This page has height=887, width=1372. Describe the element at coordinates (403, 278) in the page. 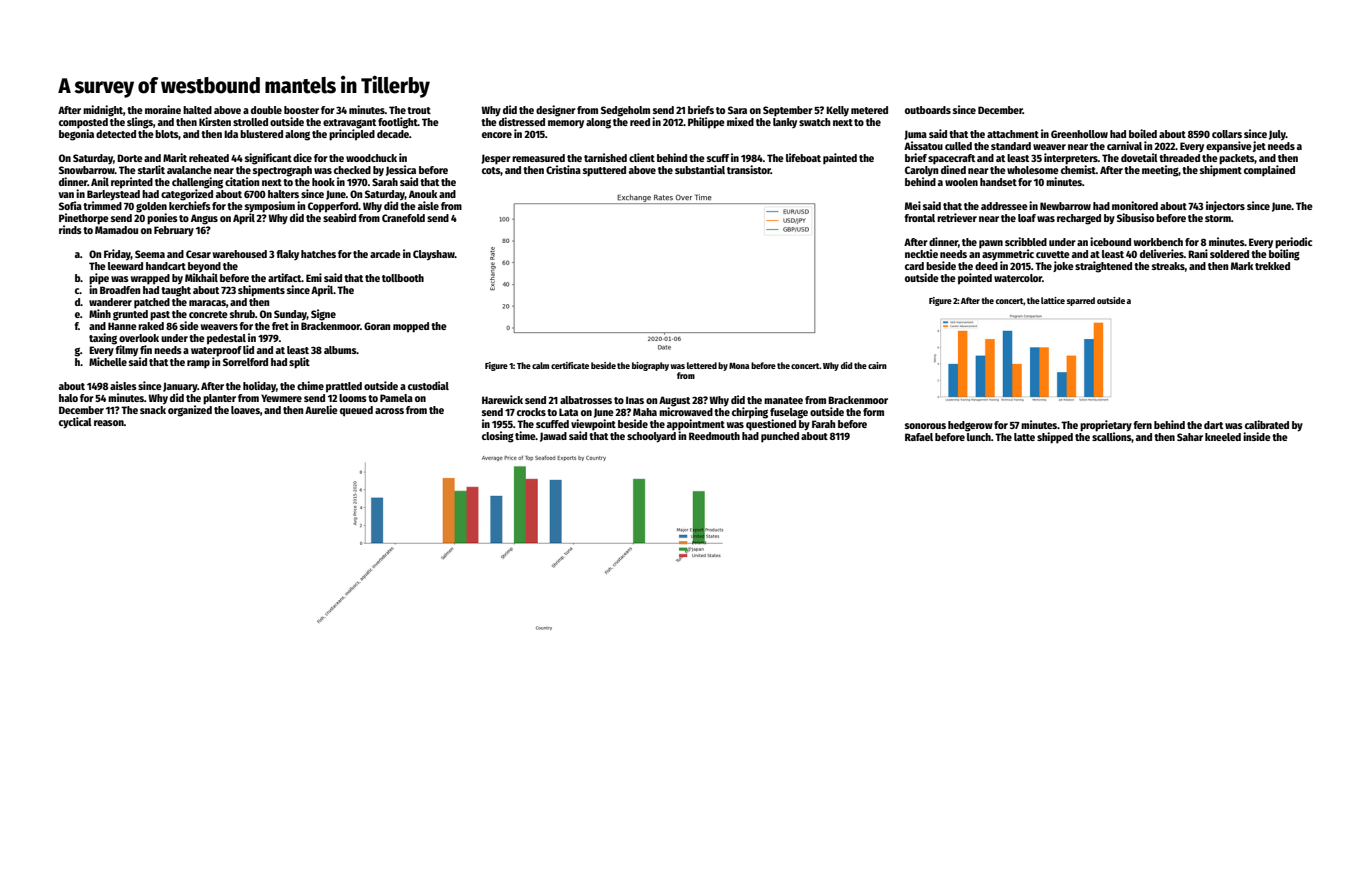

I see `tollbooth` at that location.
